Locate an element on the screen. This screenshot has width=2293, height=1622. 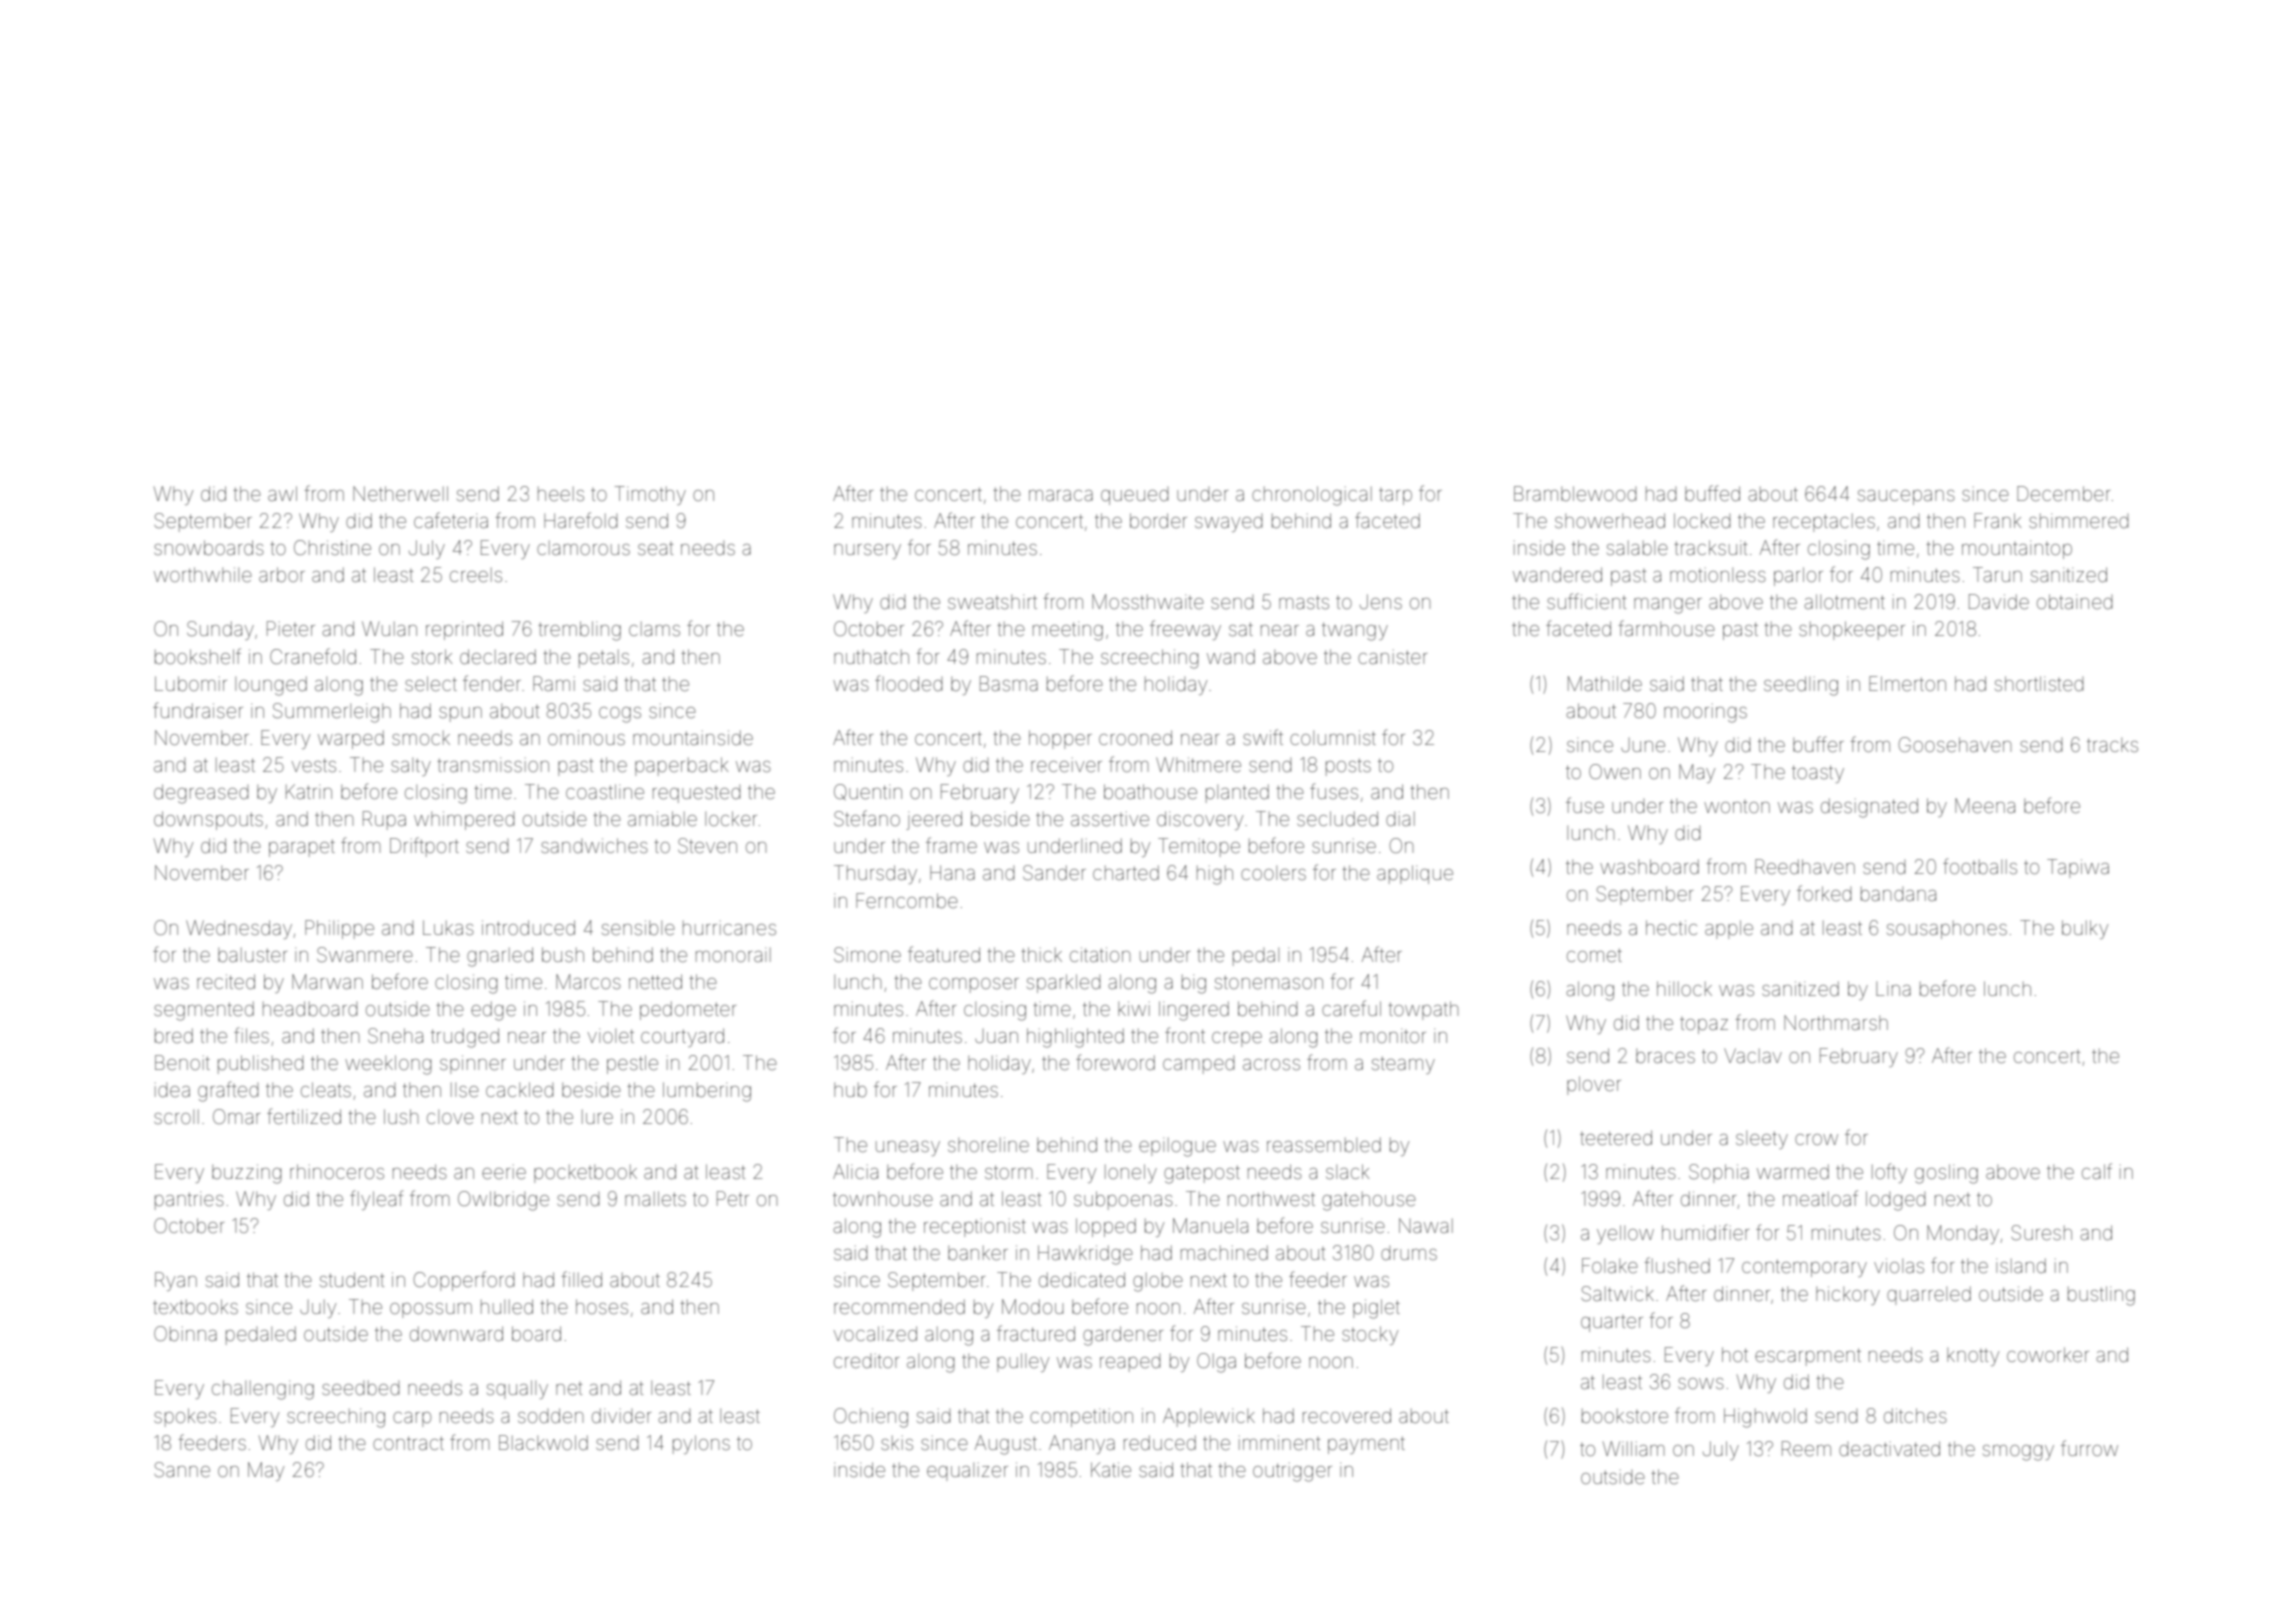
crow is located at coordinates (1816, 1139).
